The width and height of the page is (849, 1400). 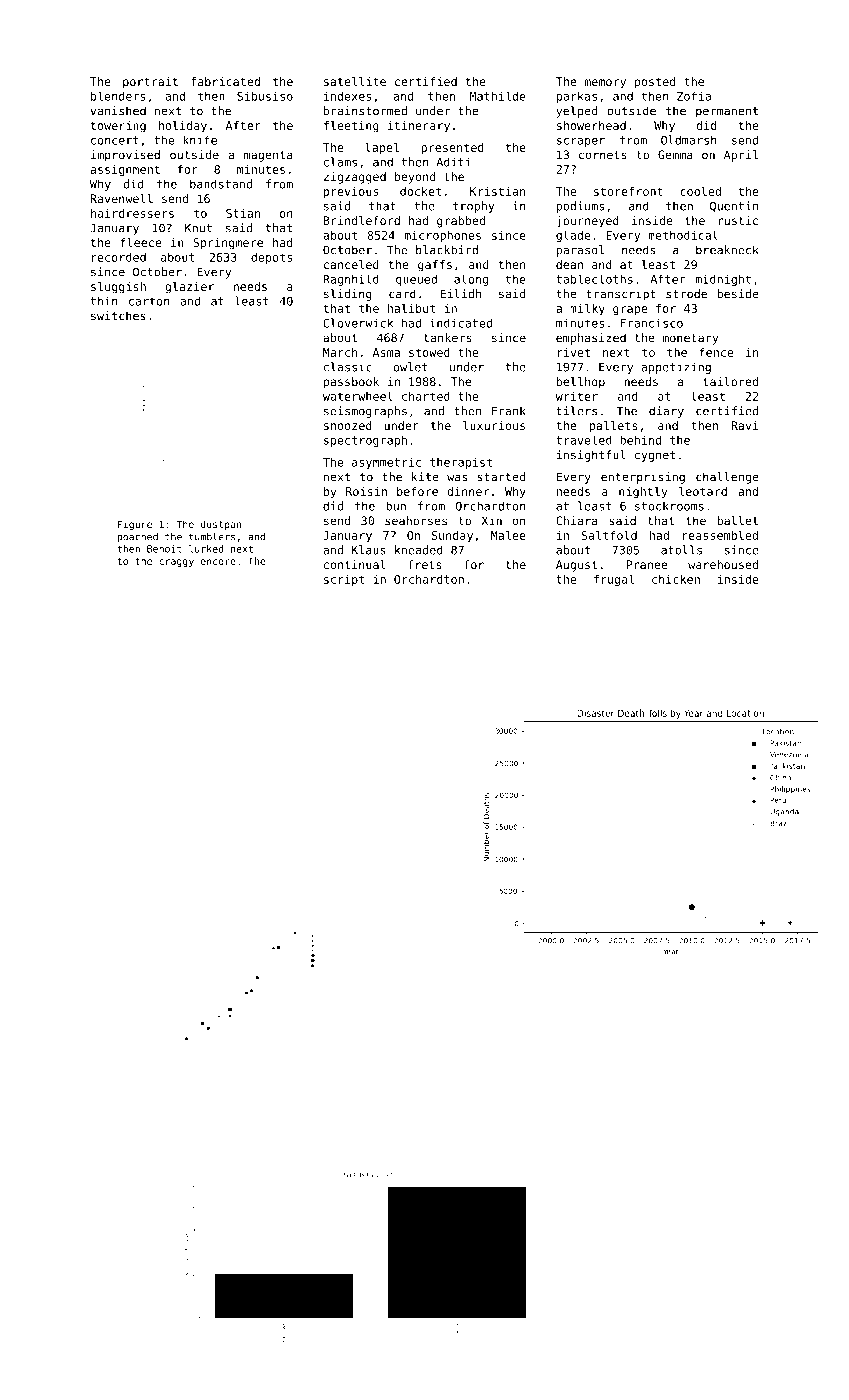 I want to click on fabricated, so click(x=225, y=81).
